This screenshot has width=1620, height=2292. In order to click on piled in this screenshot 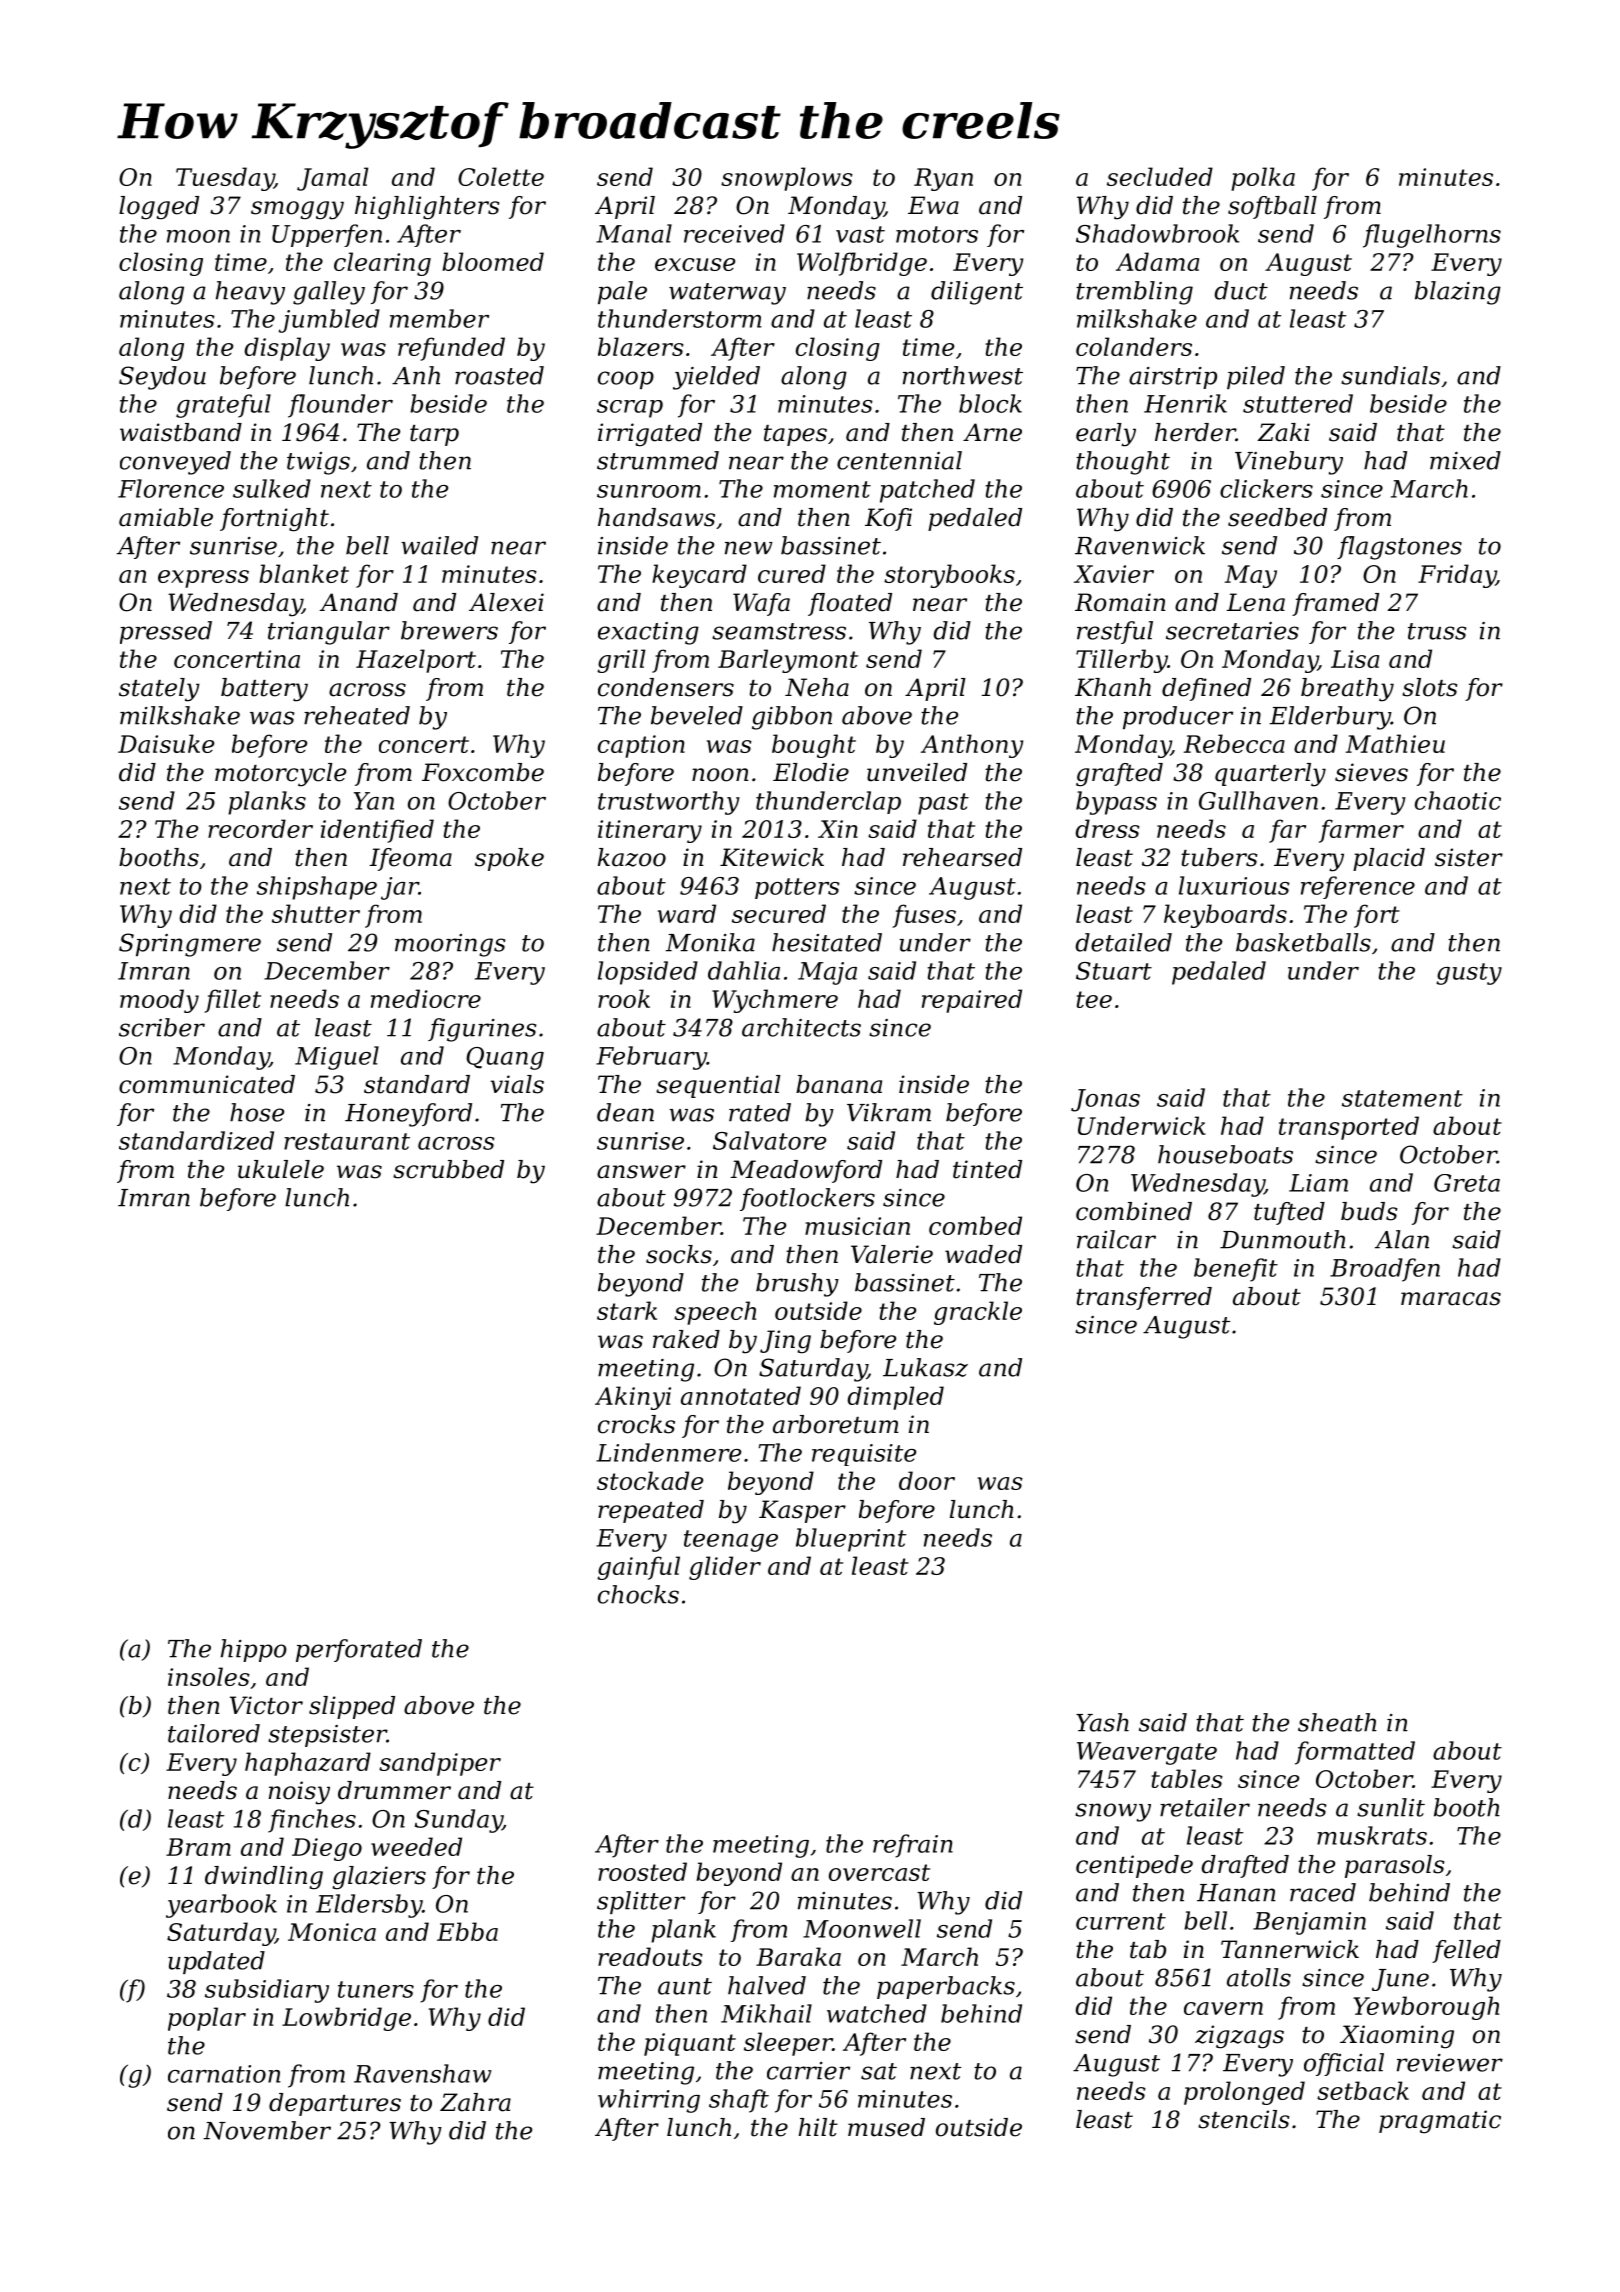, I will do `click(1256, 377)`.
